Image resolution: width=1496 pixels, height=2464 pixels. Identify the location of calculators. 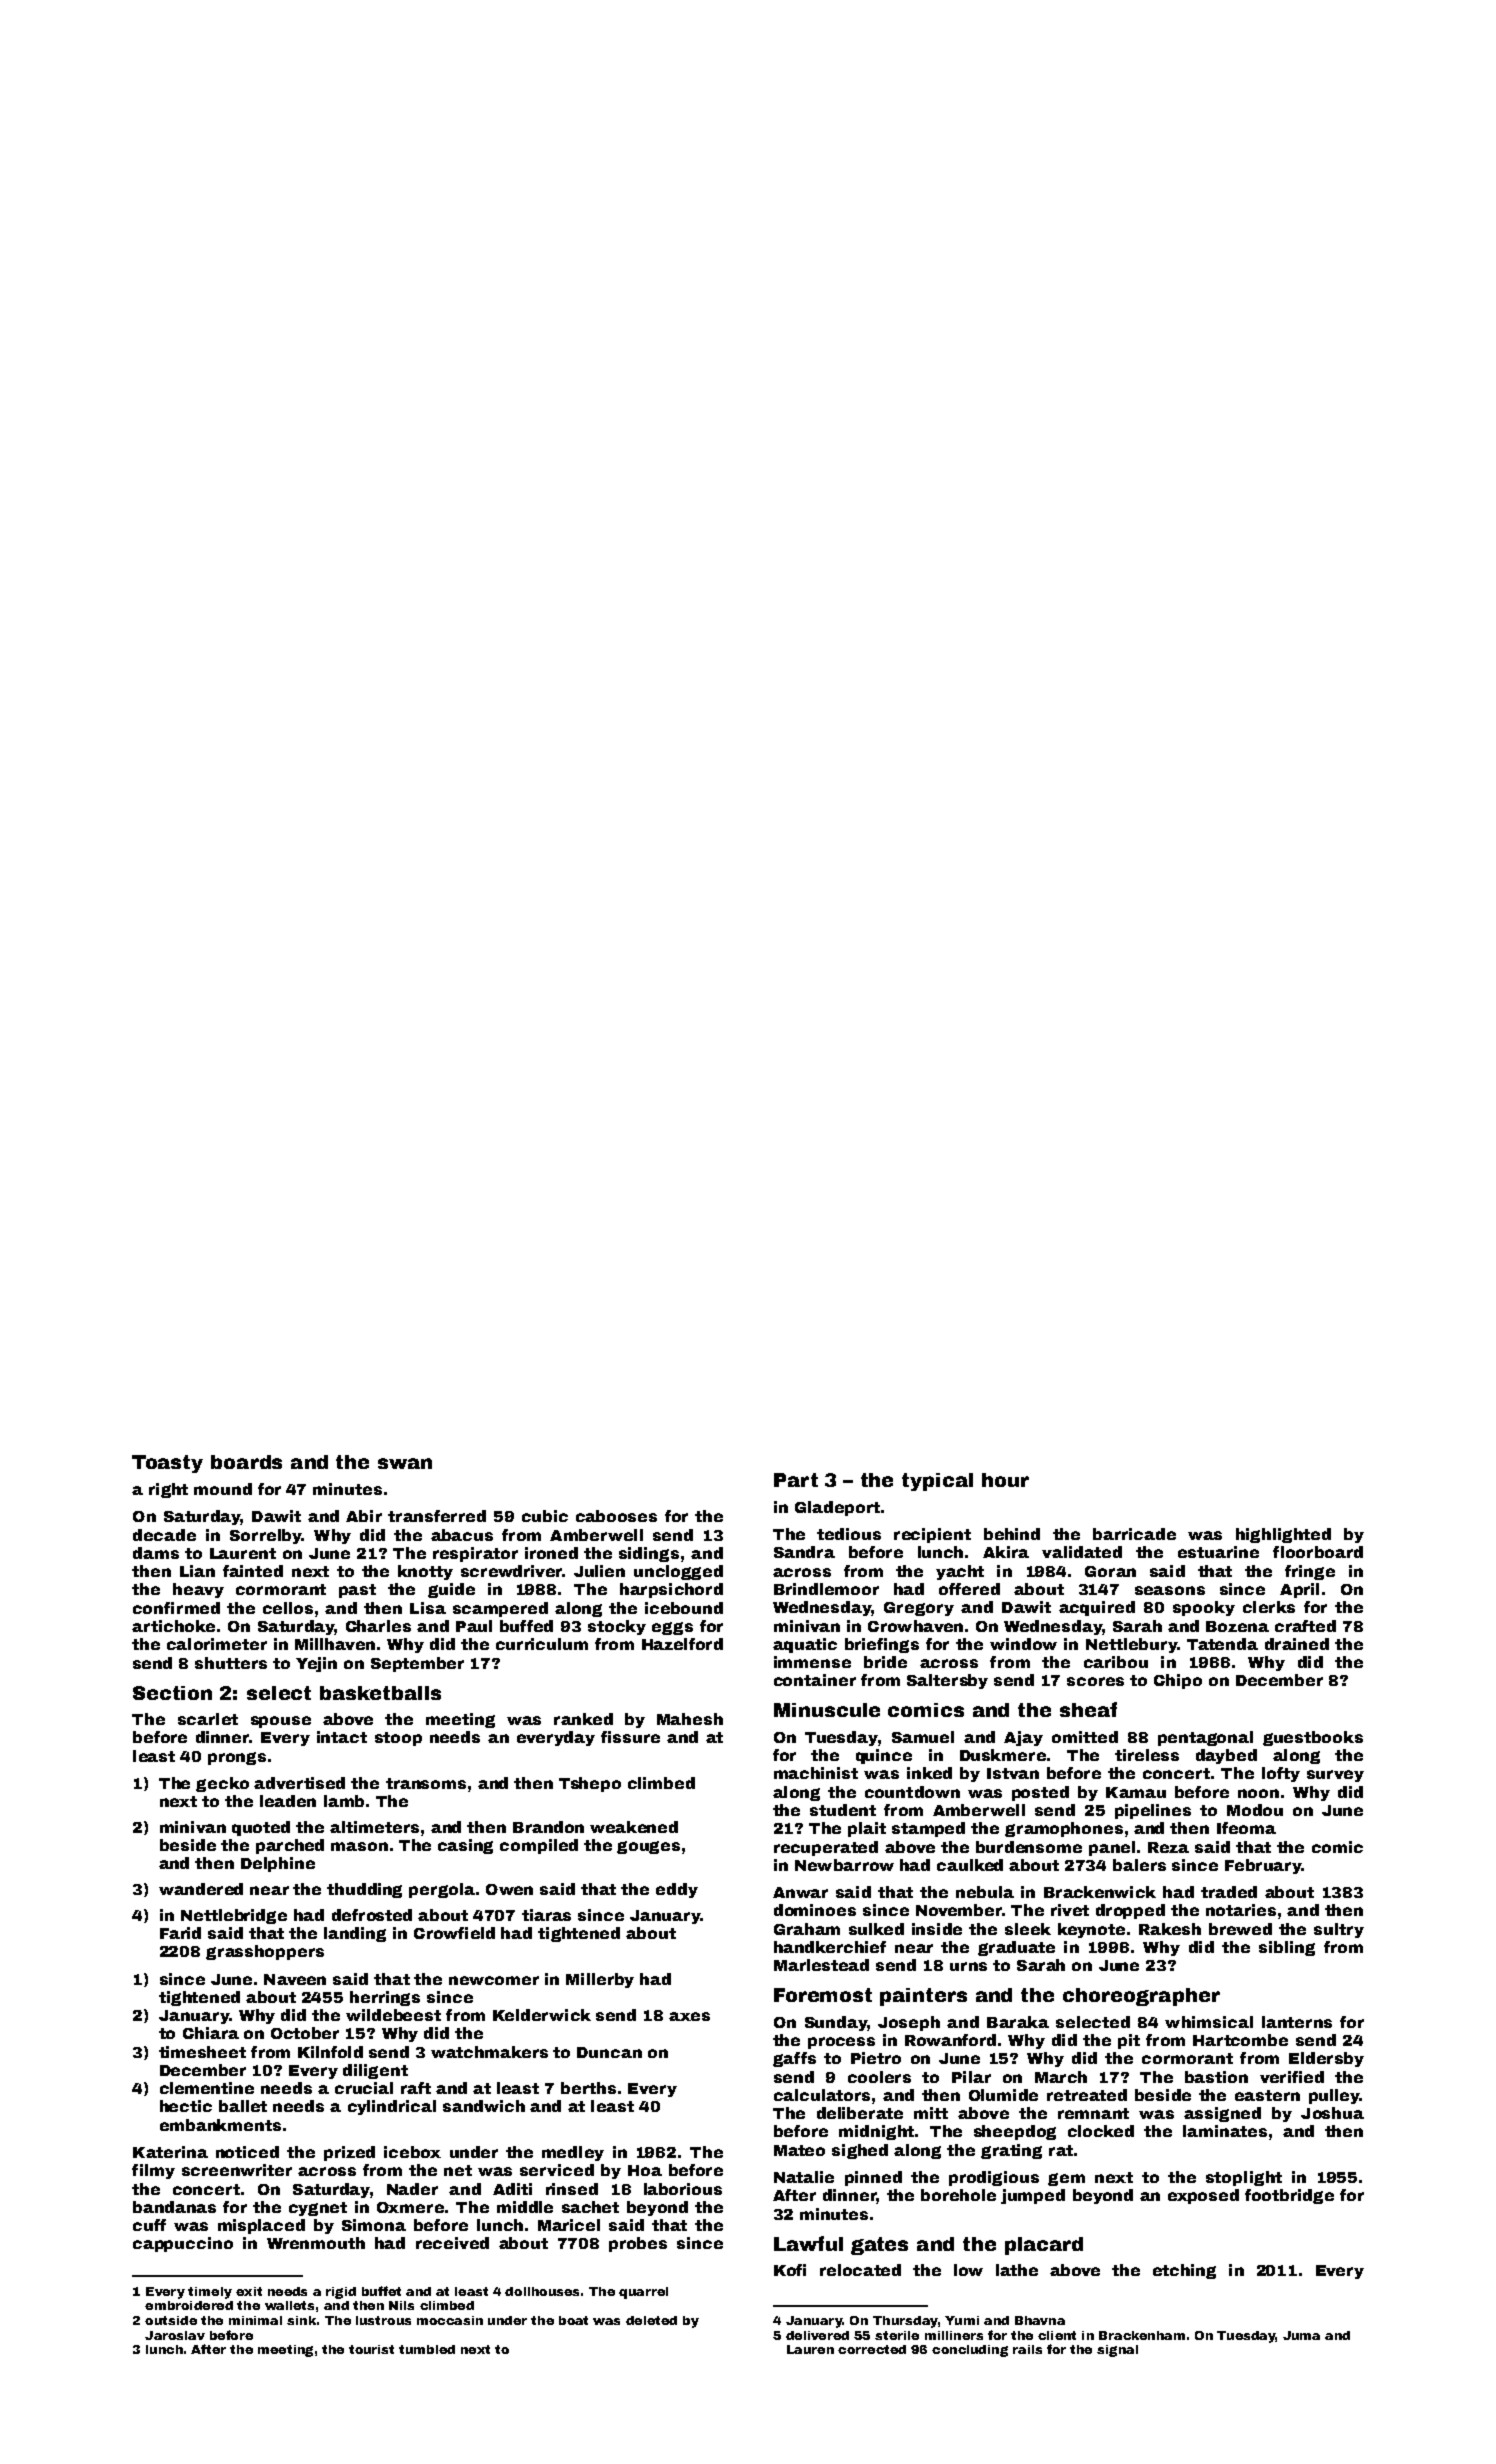
(822, 2095).
